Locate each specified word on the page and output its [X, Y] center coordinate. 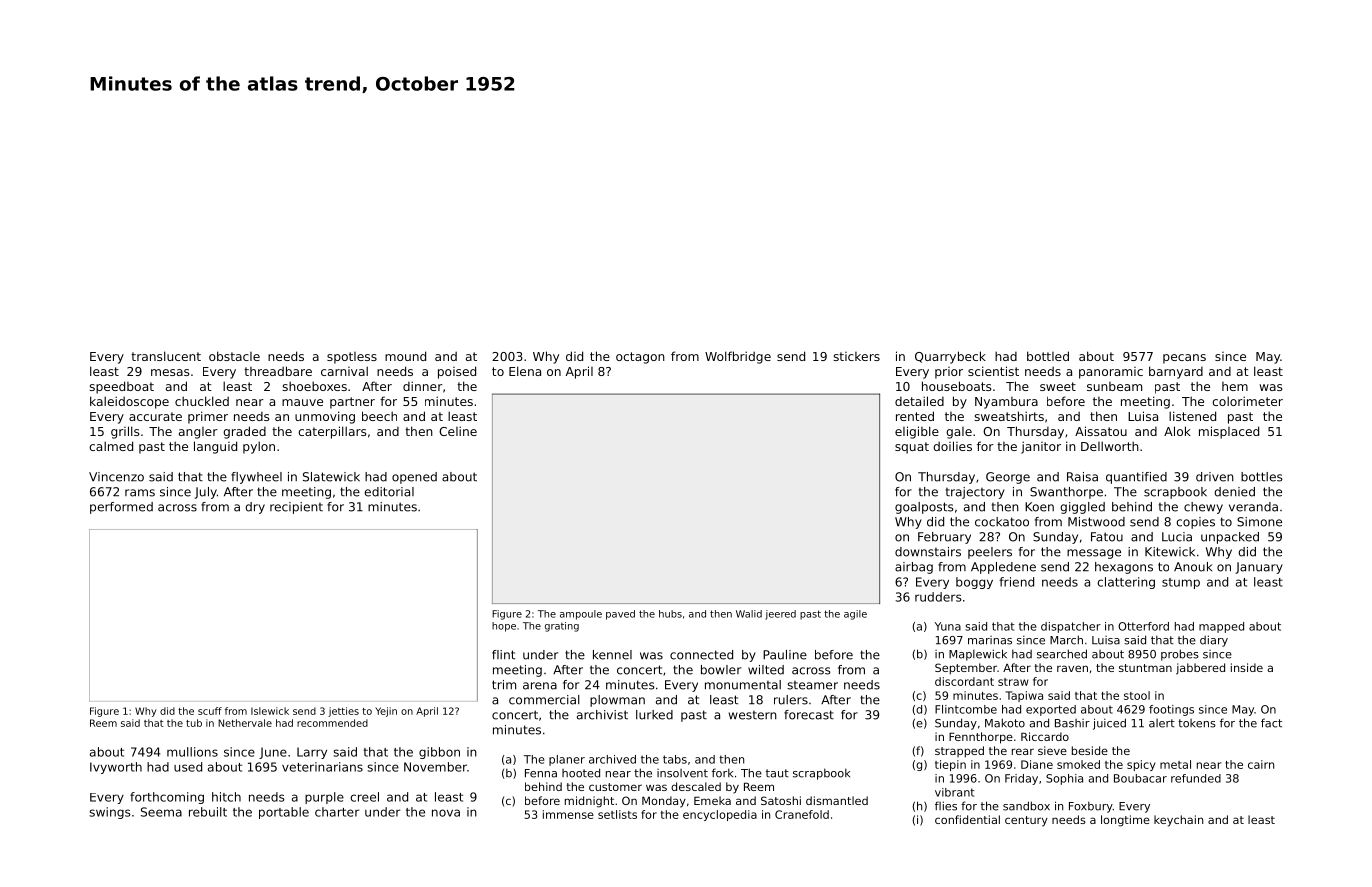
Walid [749, 614]
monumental [743, 685]
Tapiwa [1024, 696]
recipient [296, 508]
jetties [343, 712]
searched [1062, 654]
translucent [166, 356]
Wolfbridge [738, 357]
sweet [1058, 386]
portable [284, 813]
